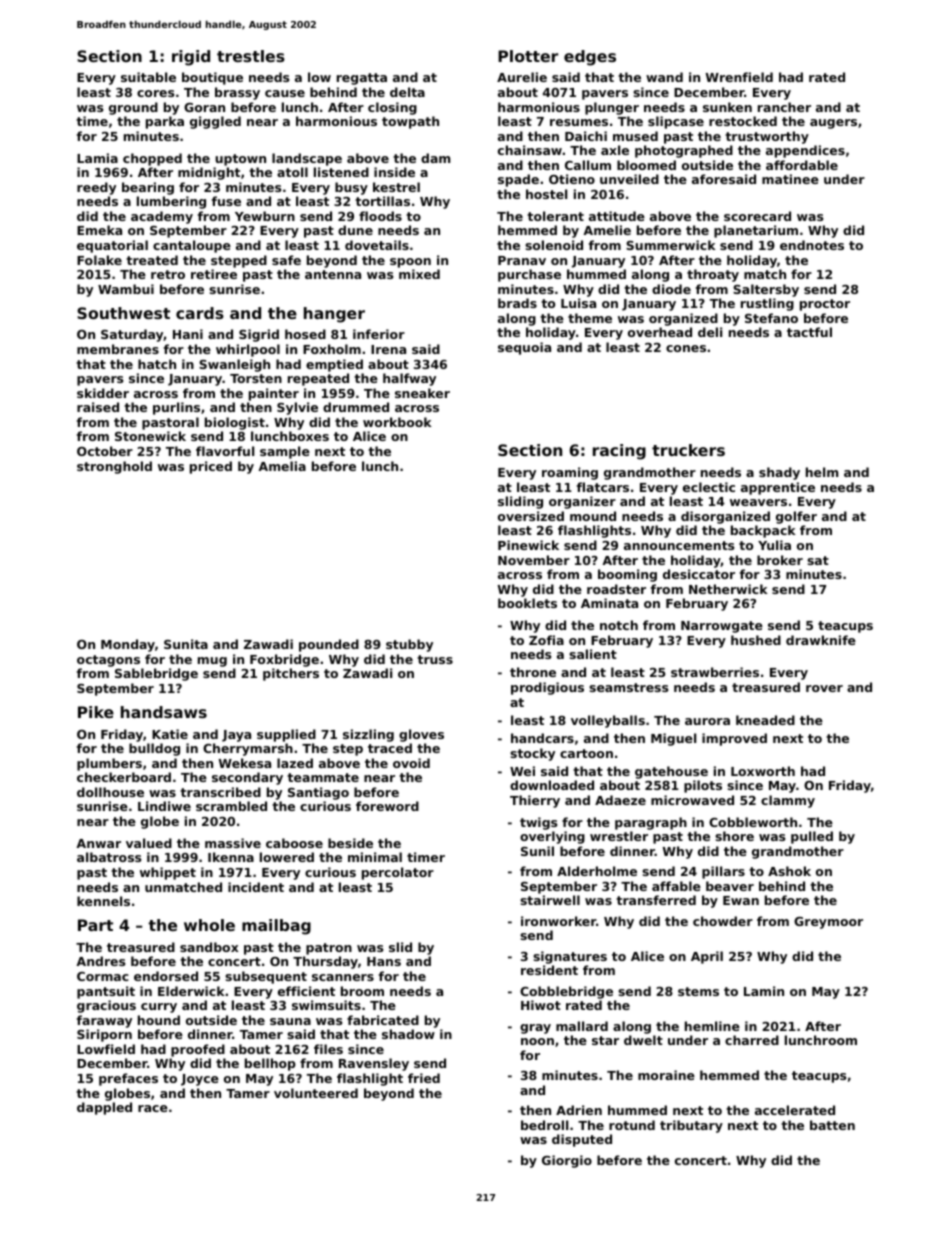 The width and height of the document is (952, 1233). Describe the element at coordinates (266, 977) in the document. I see `subsequent` at that location.
